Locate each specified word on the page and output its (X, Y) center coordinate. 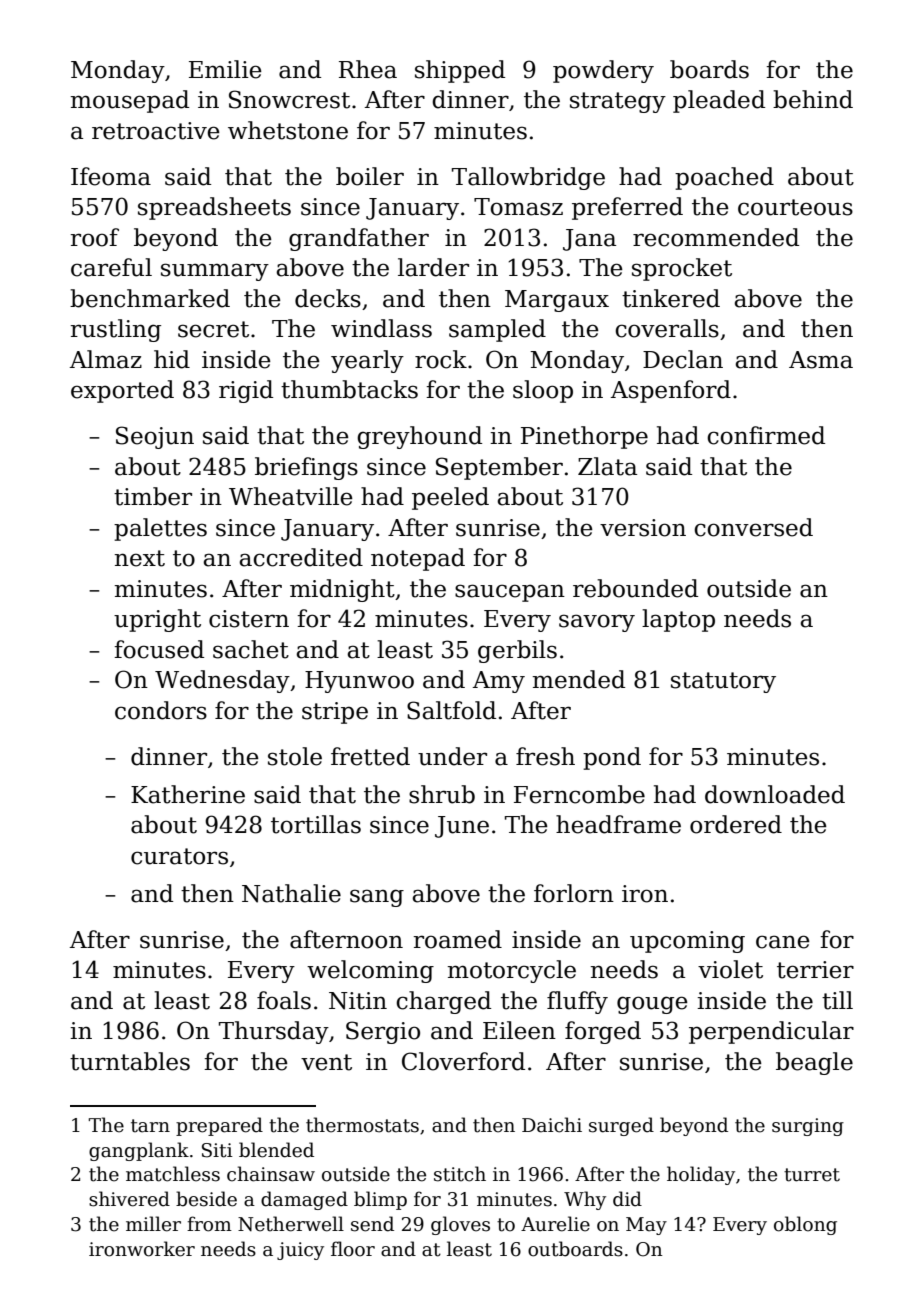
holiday (701, 1175)
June (462, 827)
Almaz (106, 359)
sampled (497, 330)
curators (179, 856)
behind (813, 99)
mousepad (130, 101)
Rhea (368, 69)
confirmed (766, 435)
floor (353, 1249)
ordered (736, 824)
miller (153, 1224)
